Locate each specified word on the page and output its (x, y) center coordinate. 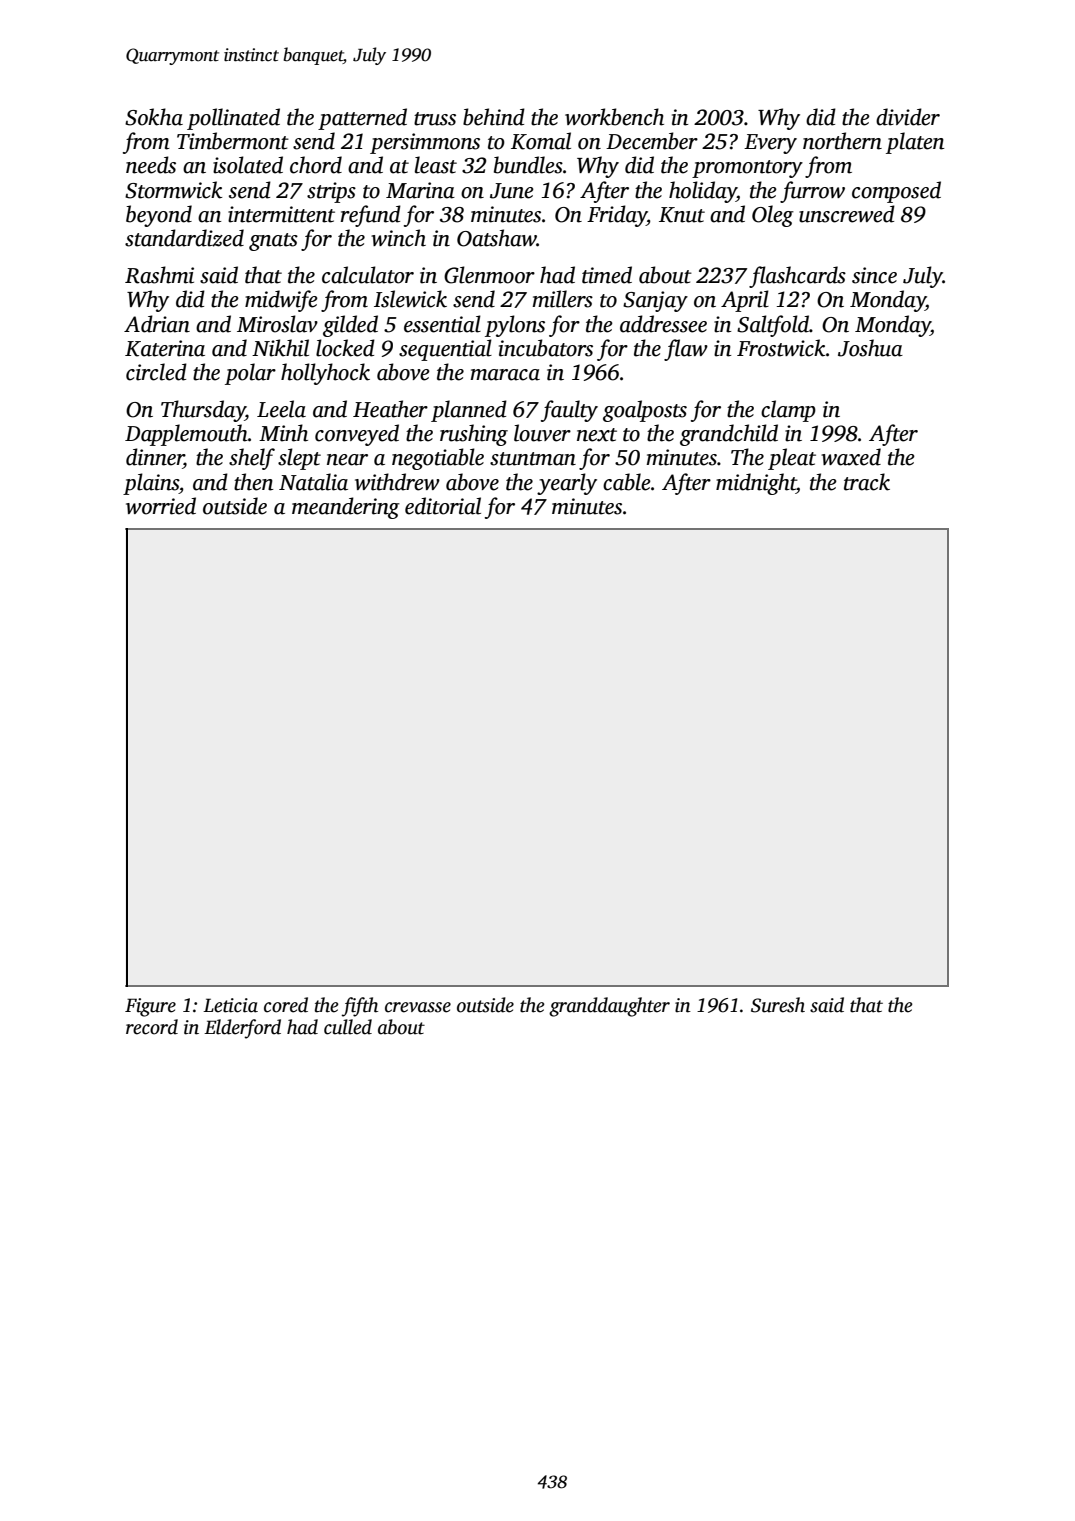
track (867, 482)
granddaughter (609, 1007)
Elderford (242, 1029)
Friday (617, 216)
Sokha (154, 117)
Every (770, 144)
